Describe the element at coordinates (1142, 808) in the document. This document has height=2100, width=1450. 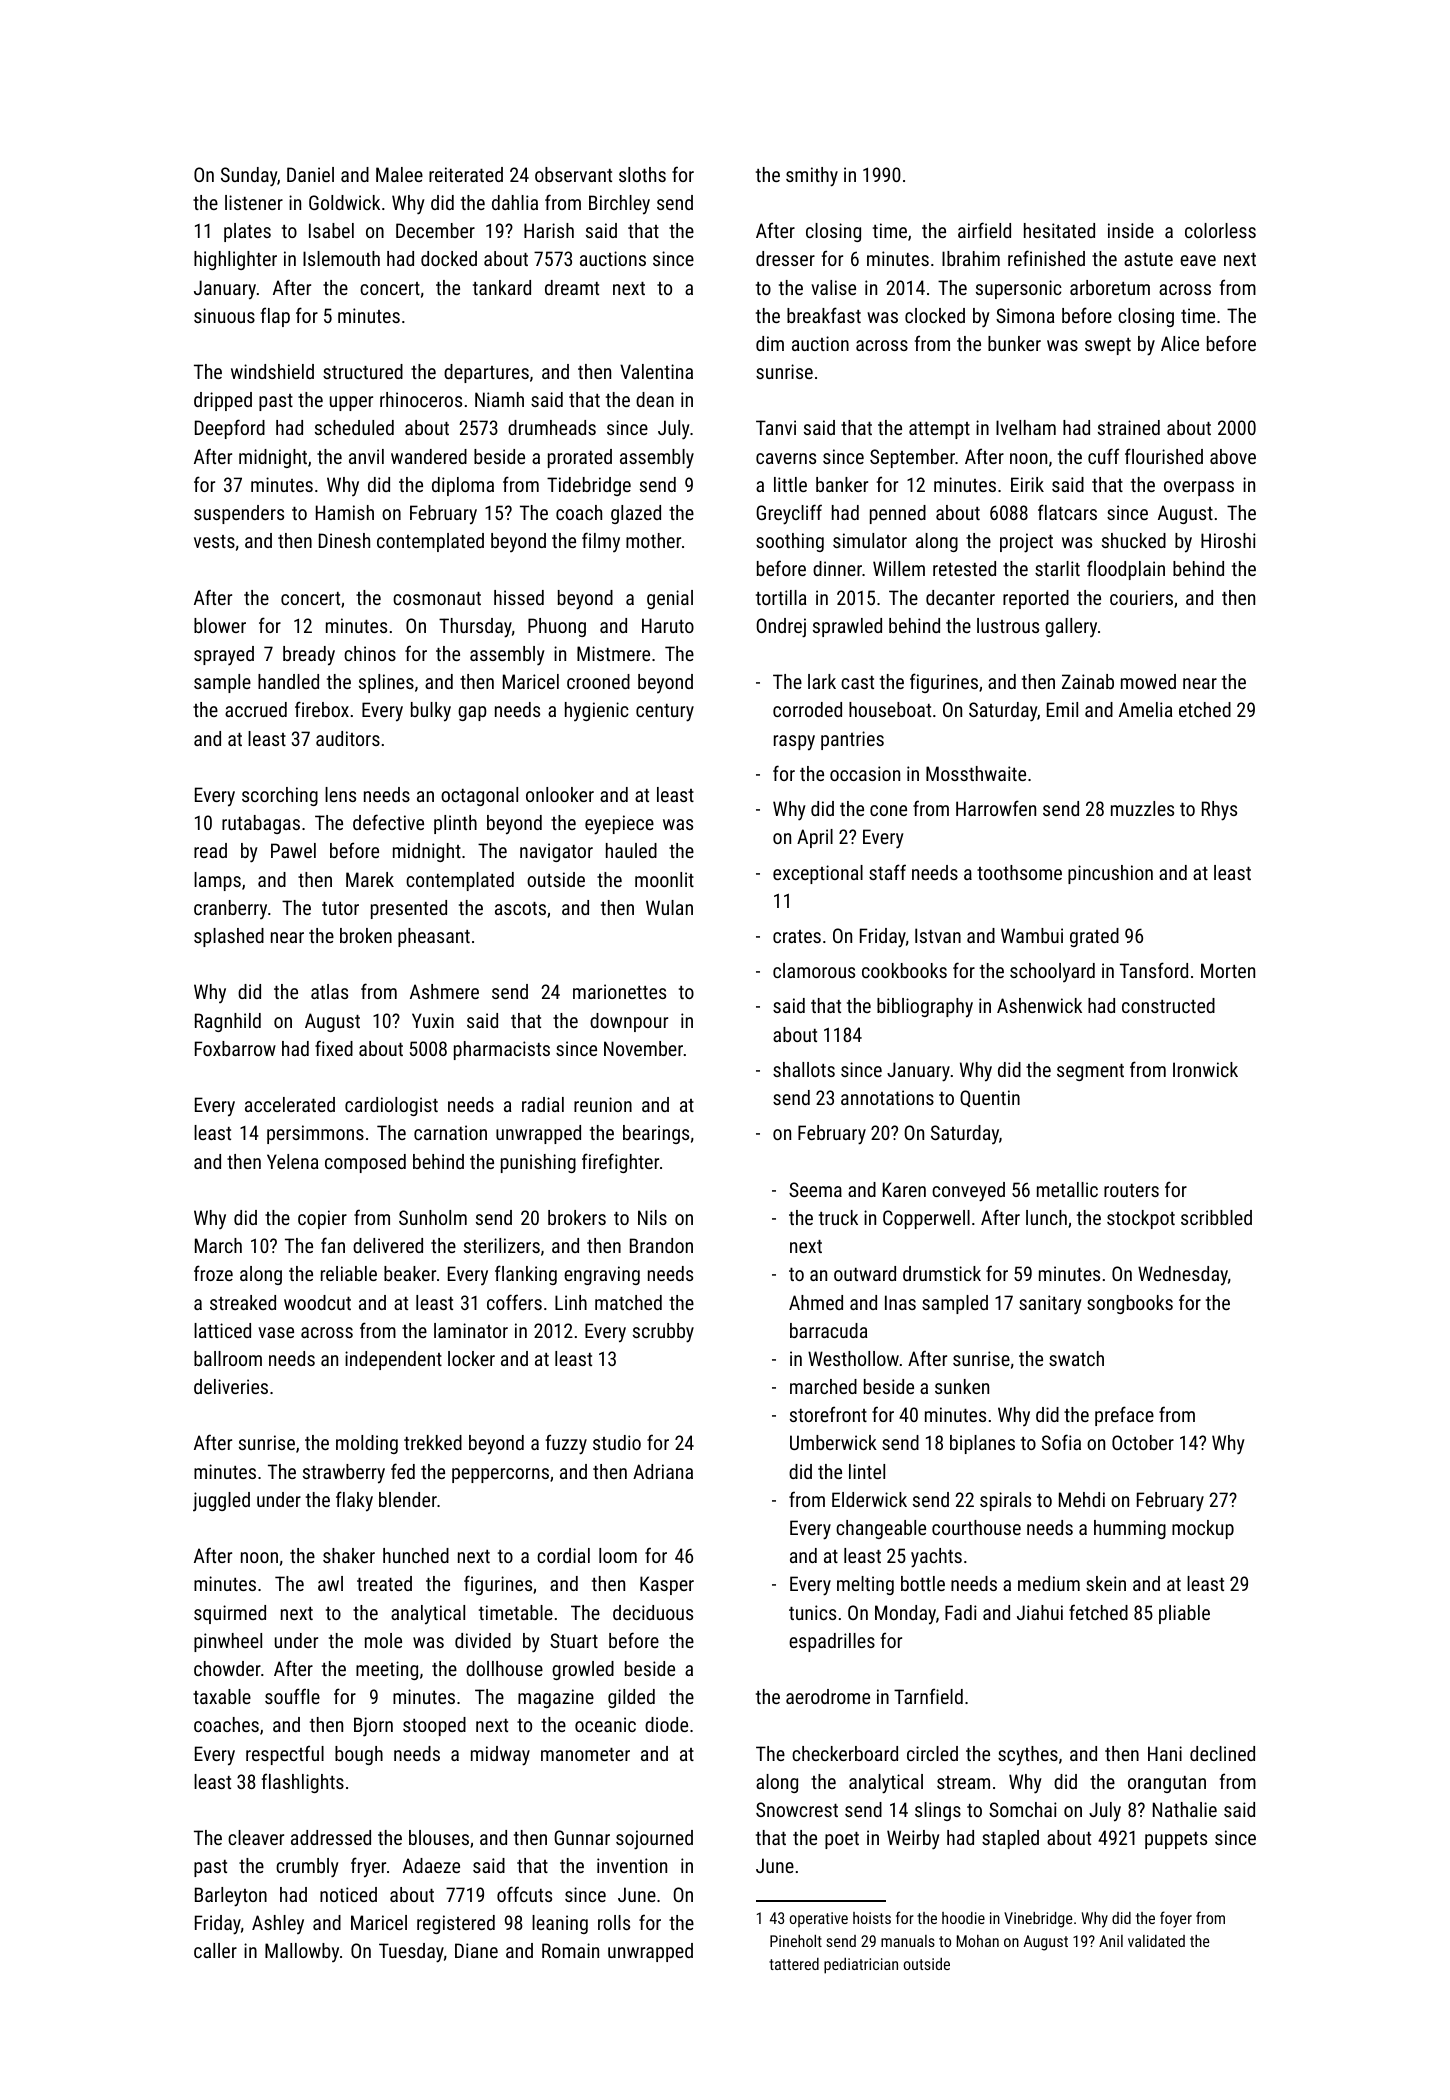
I see `muzzles` at that location.
